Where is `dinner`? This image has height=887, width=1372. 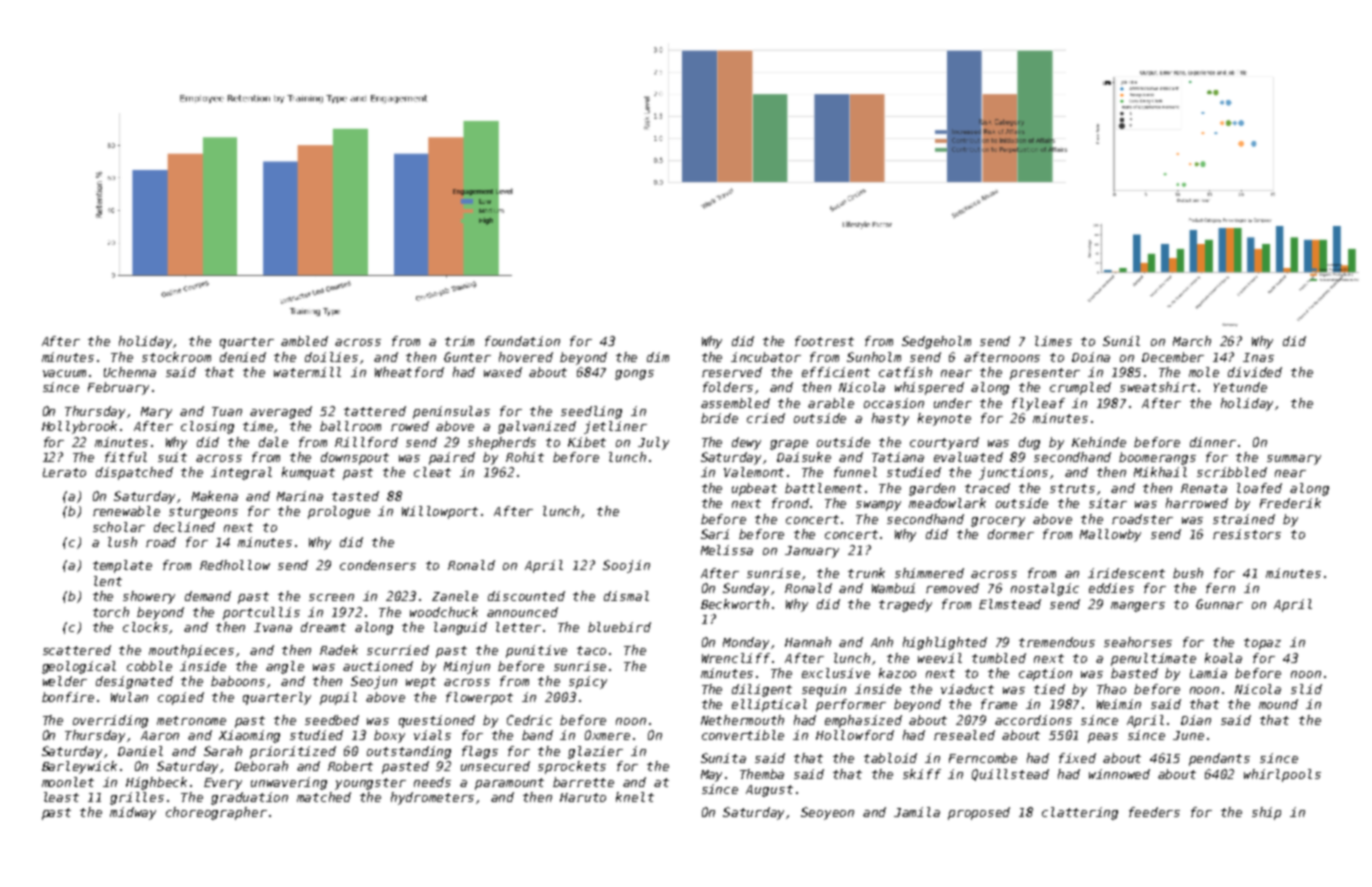
dinner is located at coordinates (1213, 442).
